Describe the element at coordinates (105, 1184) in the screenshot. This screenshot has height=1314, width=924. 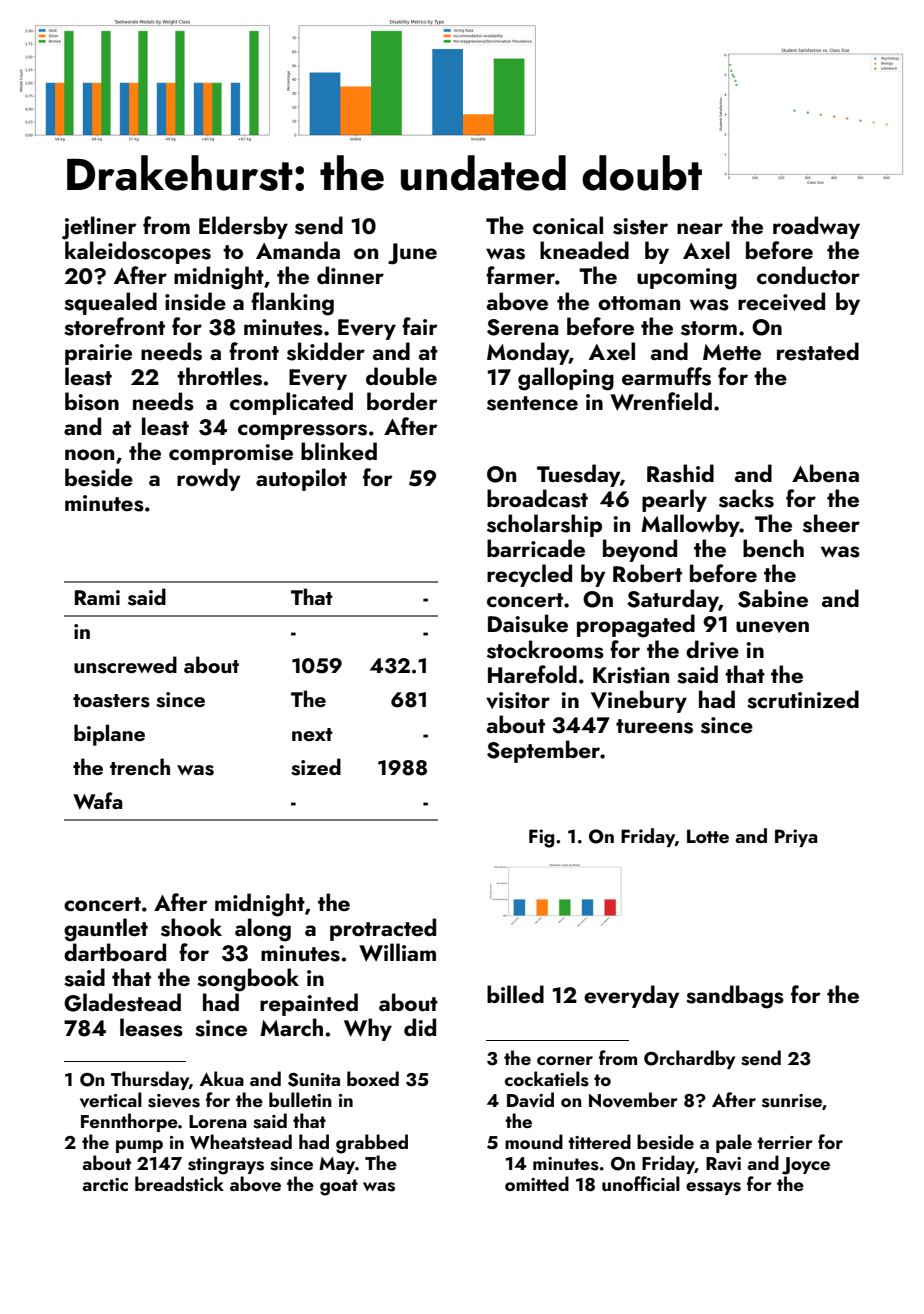
I see `arctic` at that location.
